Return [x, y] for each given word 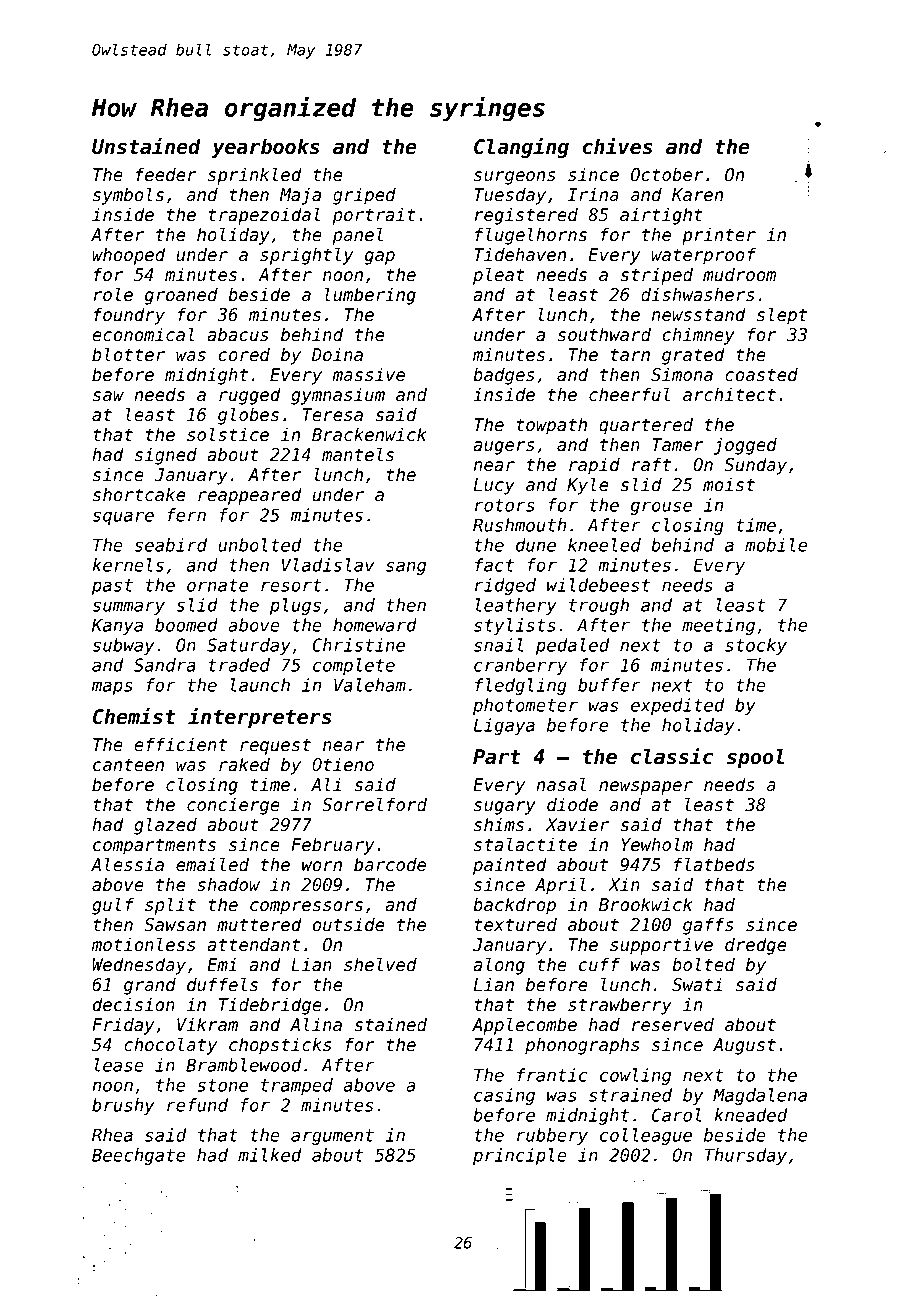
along [499, 966]
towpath [551, 426]
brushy [123, 1106]
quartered [646, 426]
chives [617, 146]
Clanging [521, 147]
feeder [166, 174]
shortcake [139, 494]
